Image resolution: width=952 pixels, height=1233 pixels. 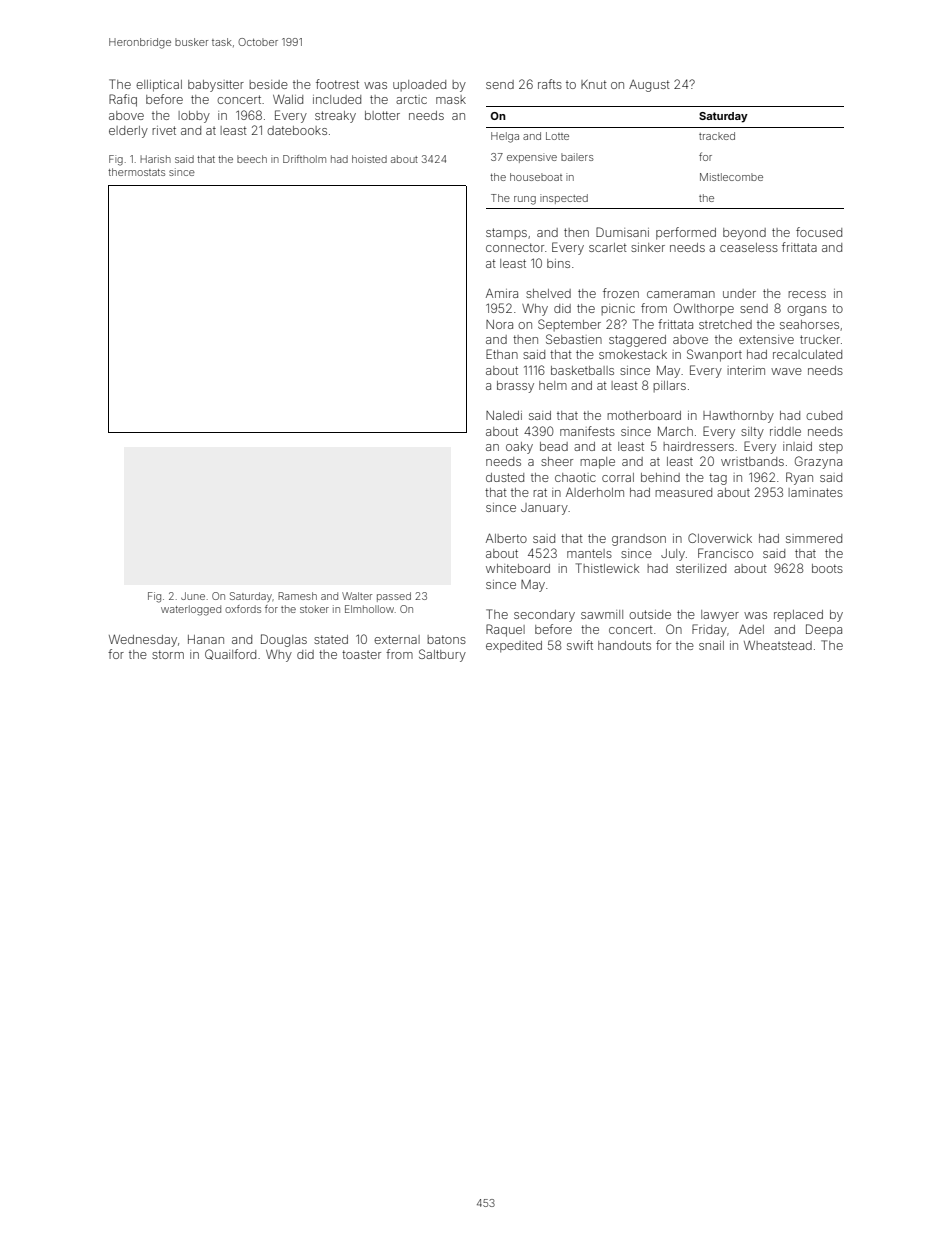 I want to click on beside, so click(x=268, y=84).
